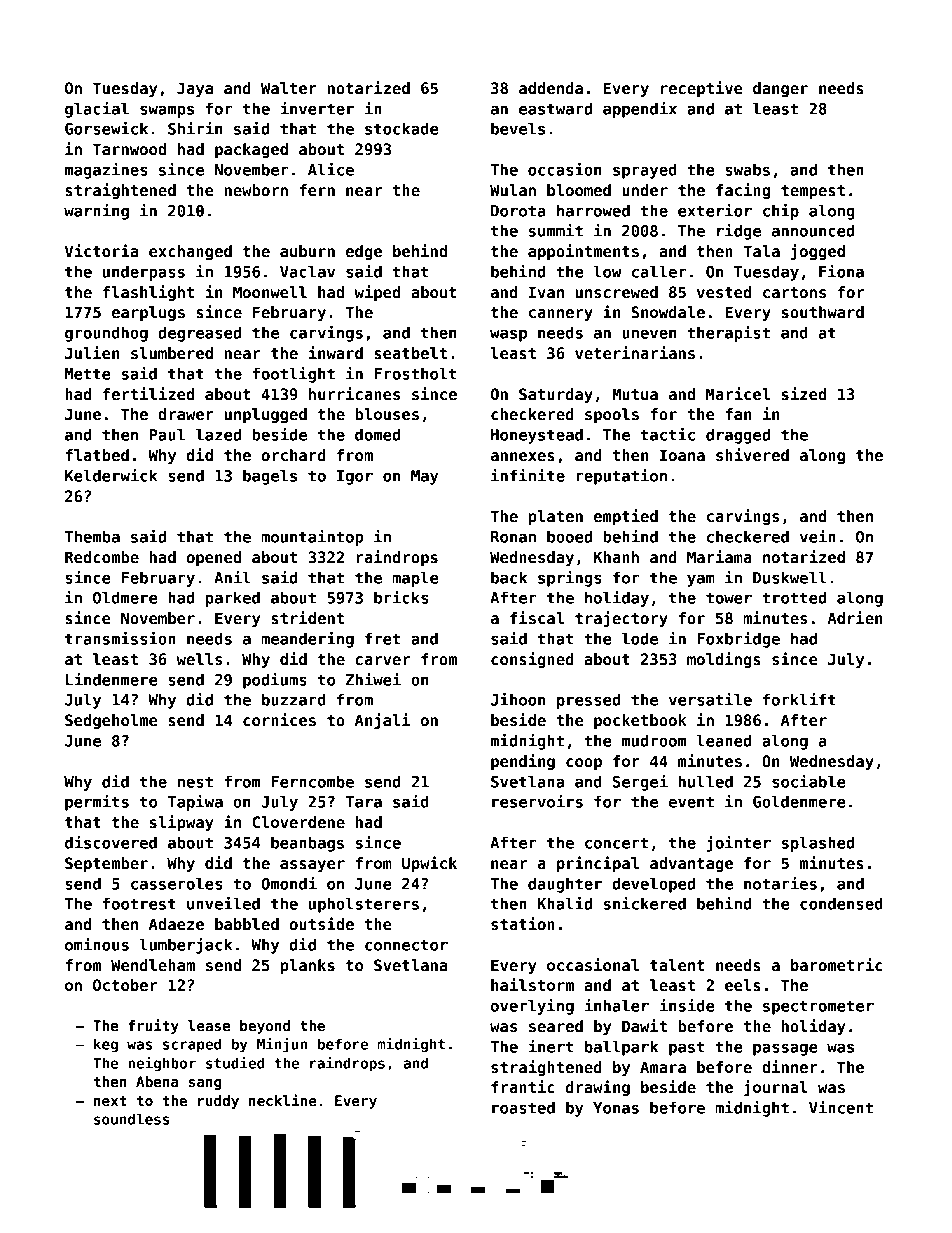 Image resolution: width=952 pixels, height=1233 pixels. Describe the element at coordinates (111, 475) in the document. I see `Kelderwick` at that location.
